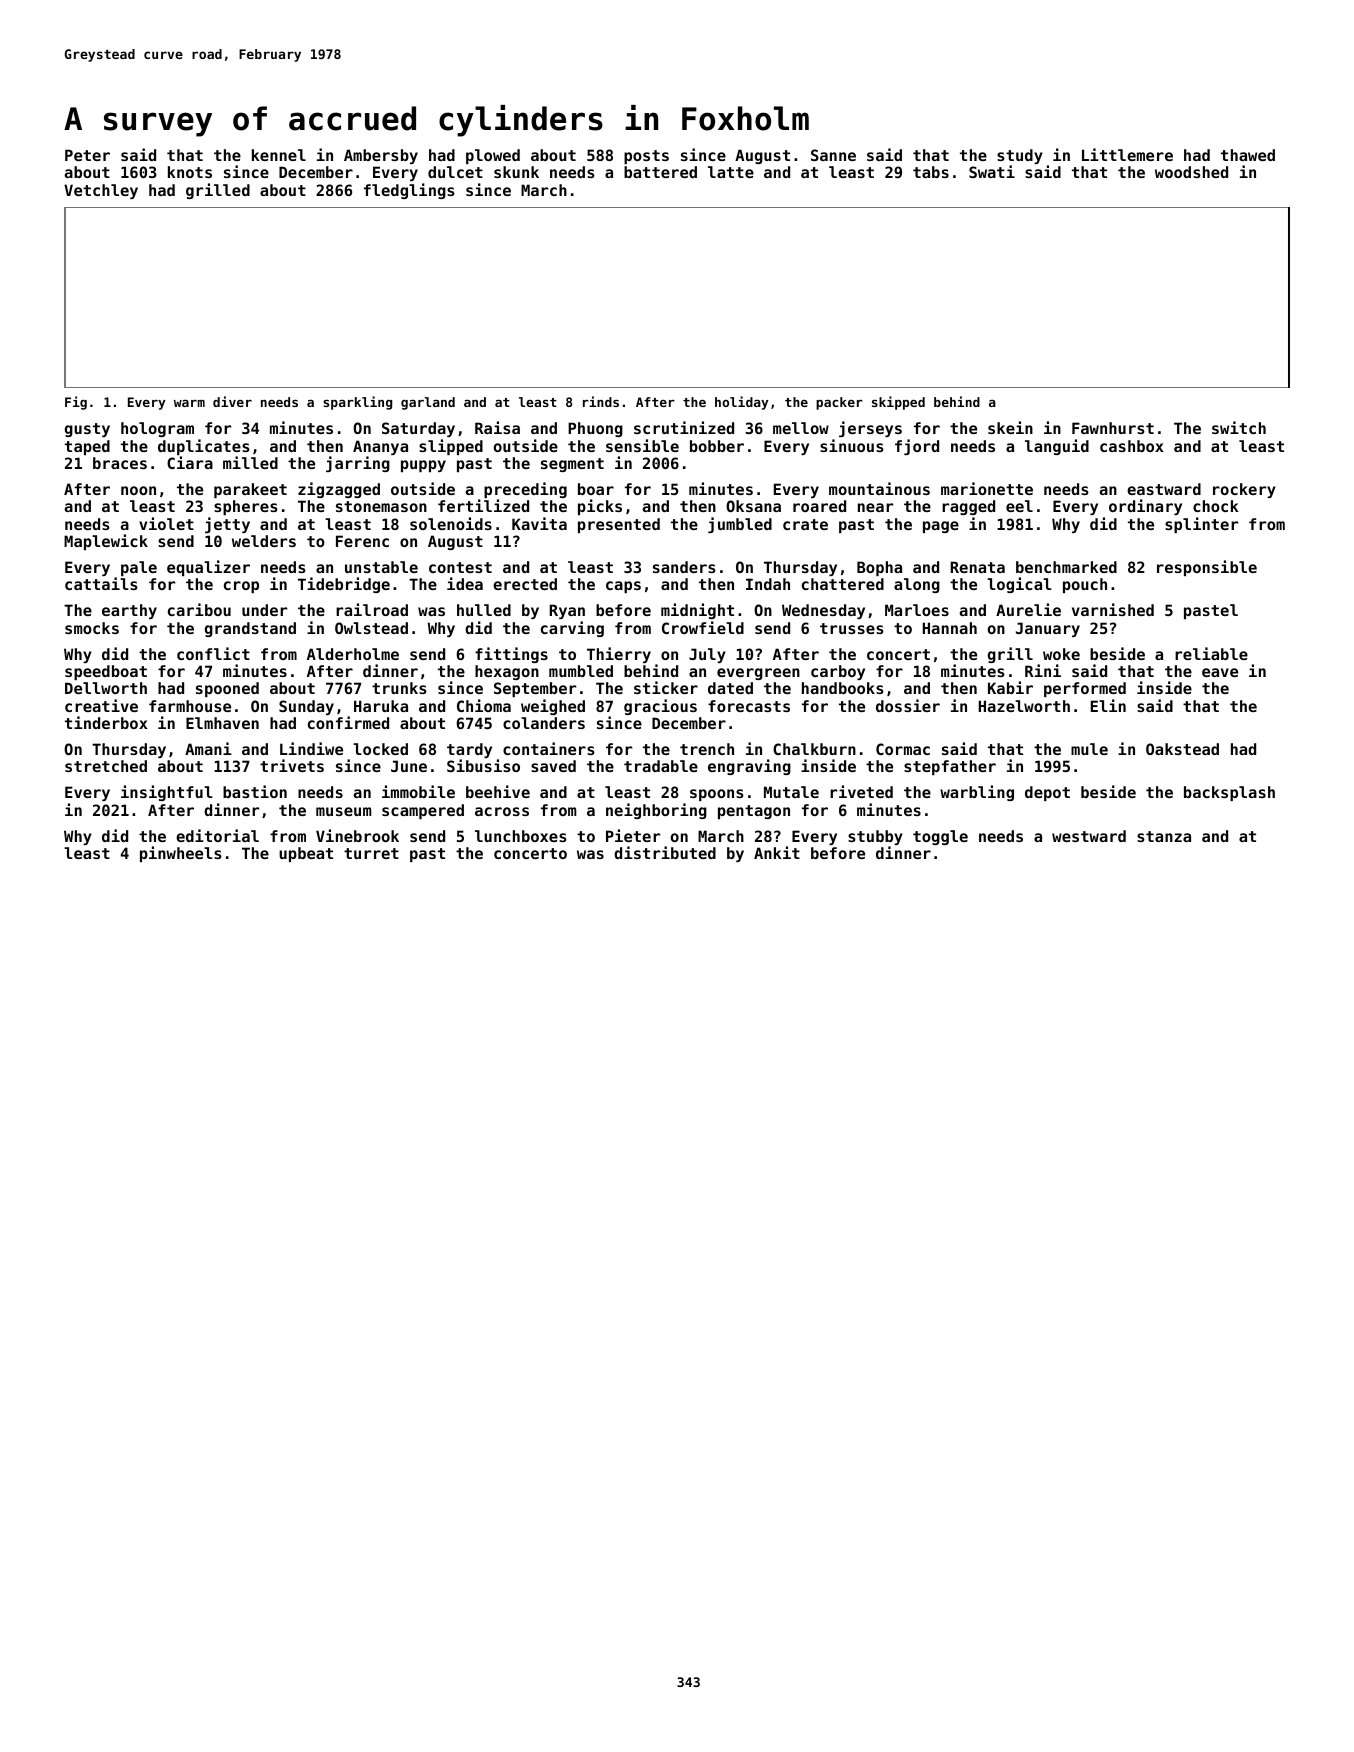 The height and width of the screenshot is (1752, 1354). Describe the element at coordinates (1113, 428) in the screenshot. I see `Fawnhurst` at that location.
